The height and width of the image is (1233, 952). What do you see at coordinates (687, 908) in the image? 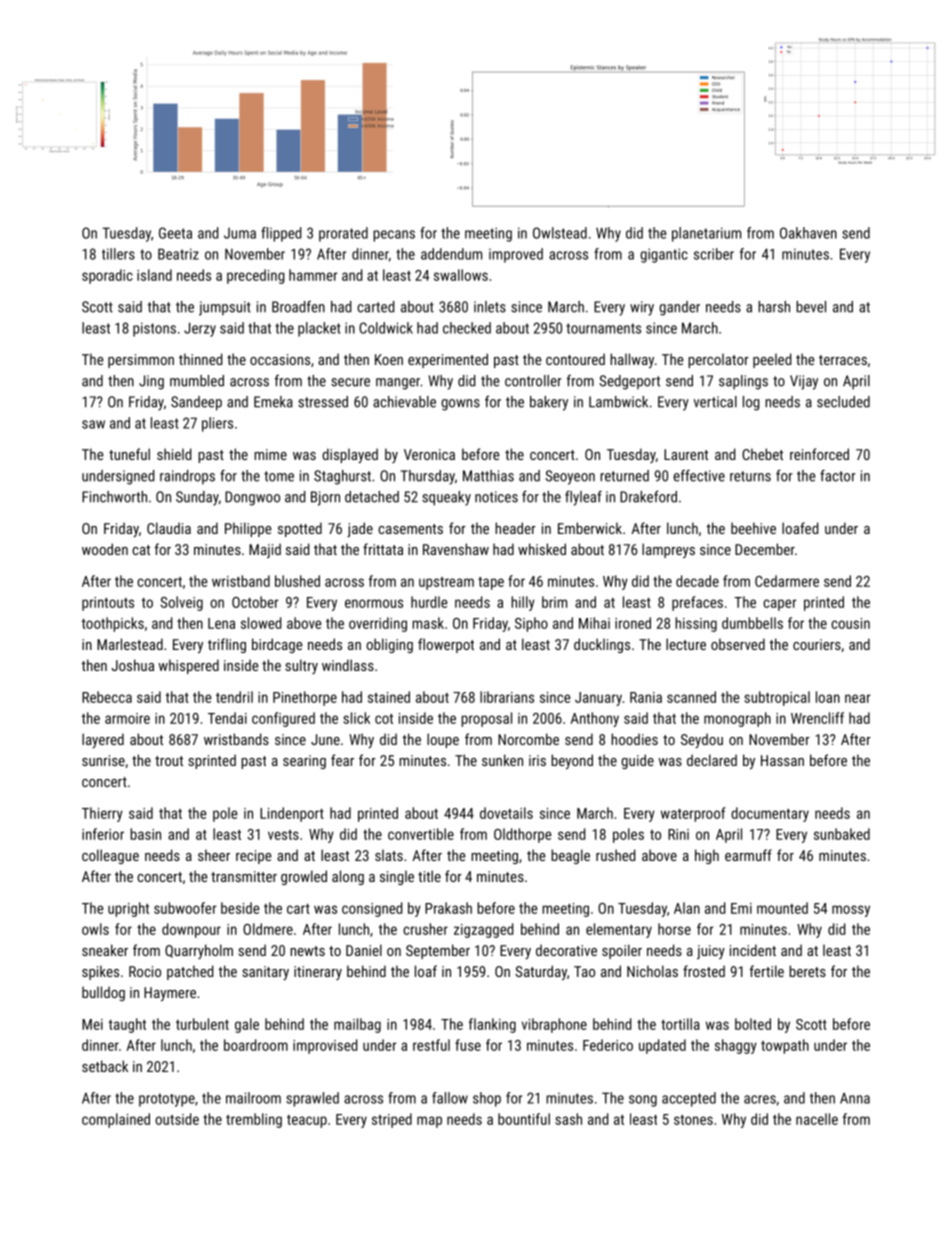
I see `Alan` at bounding box center [687, 908].
